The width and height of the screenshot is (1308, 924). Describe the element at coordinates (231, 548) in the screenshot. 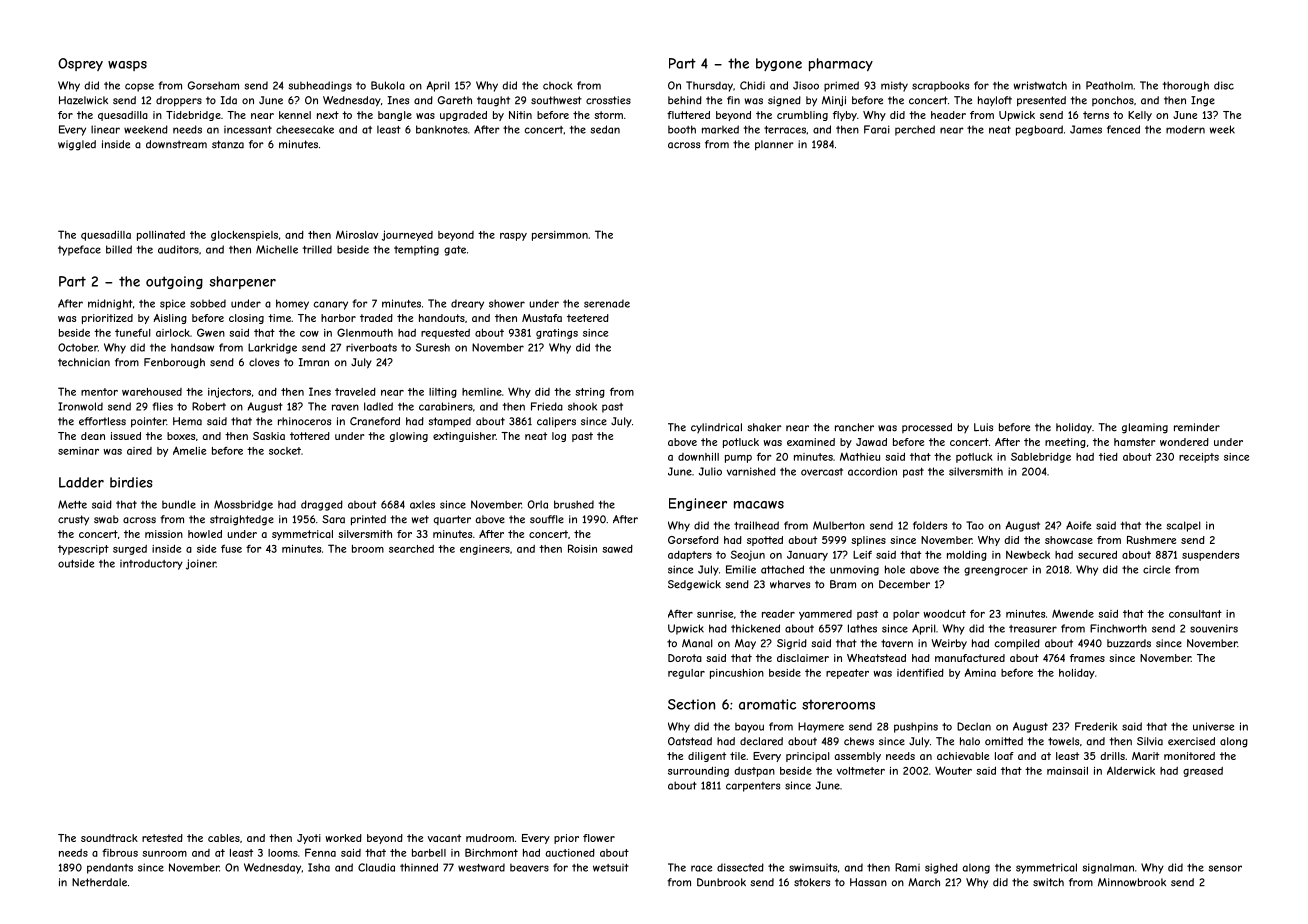

I see `fuse` at that location.
